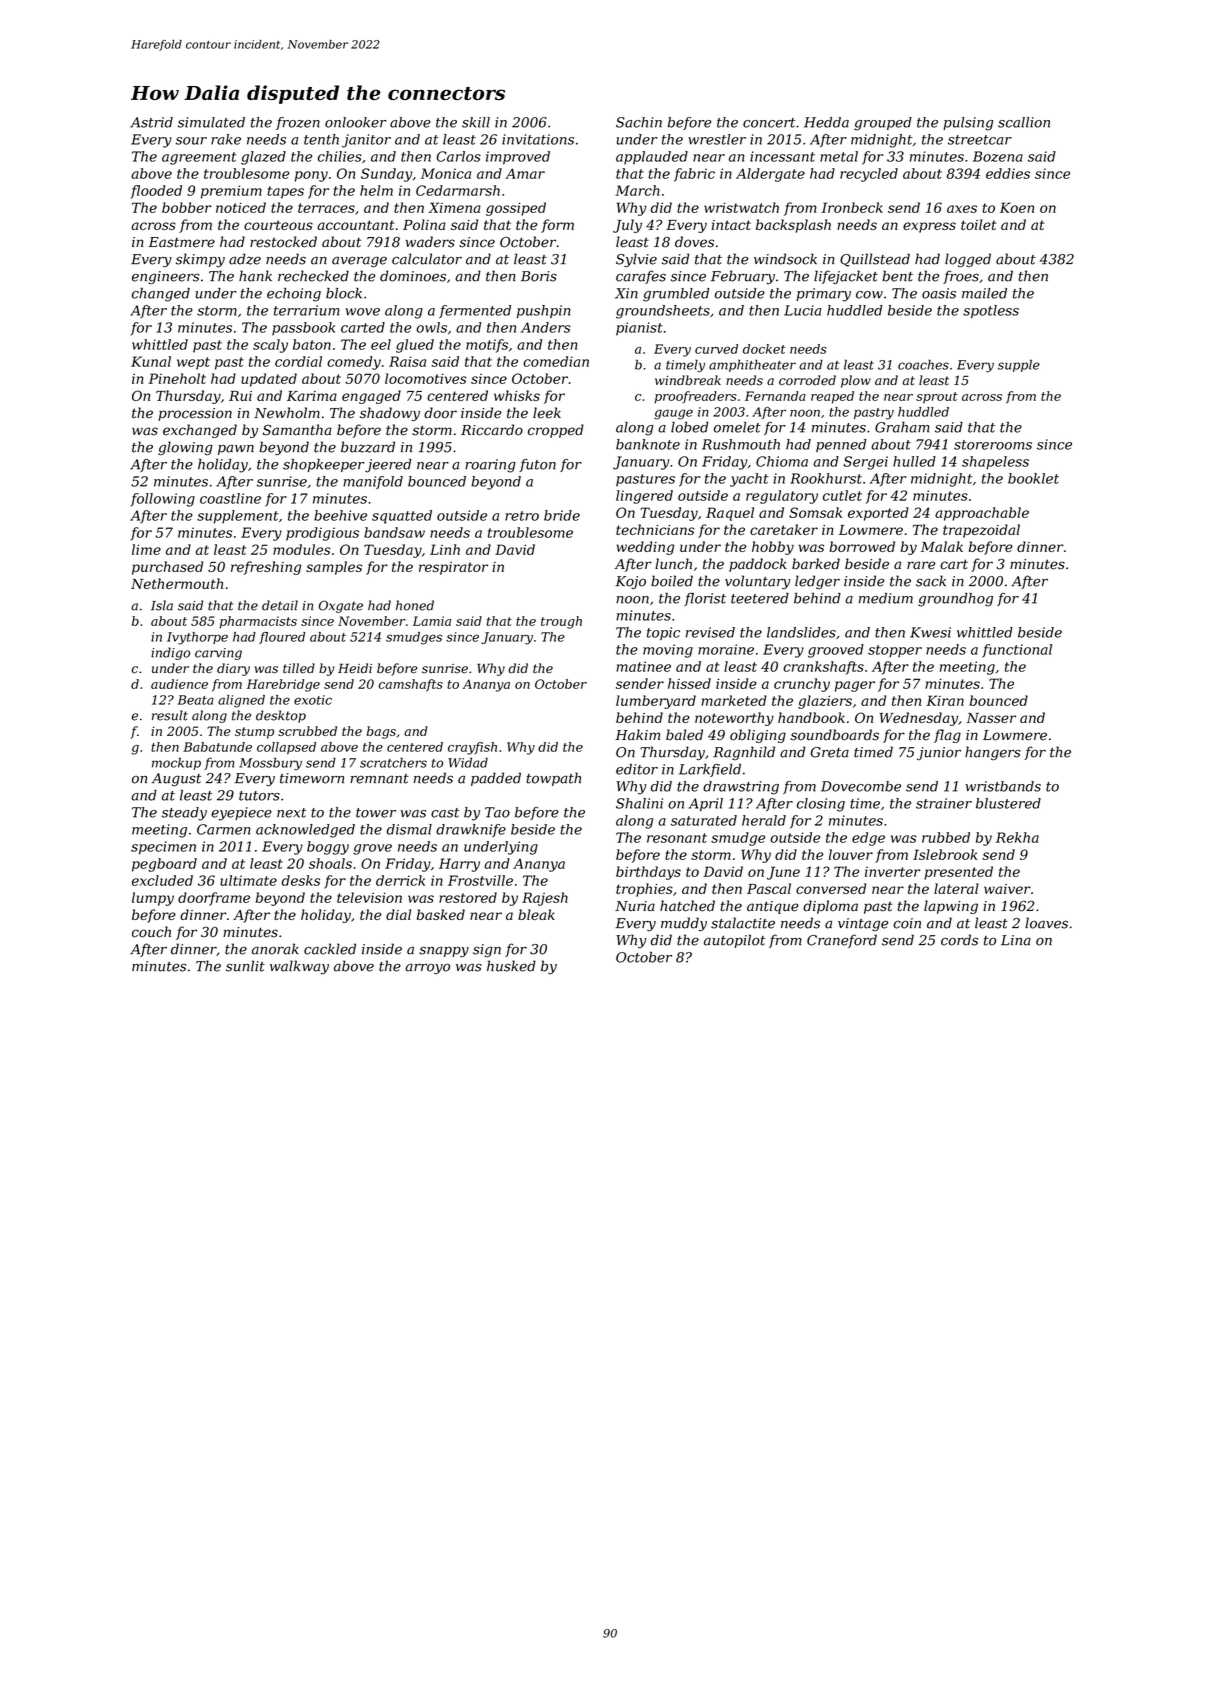  I want to click on Isla, so click(162, 605).
